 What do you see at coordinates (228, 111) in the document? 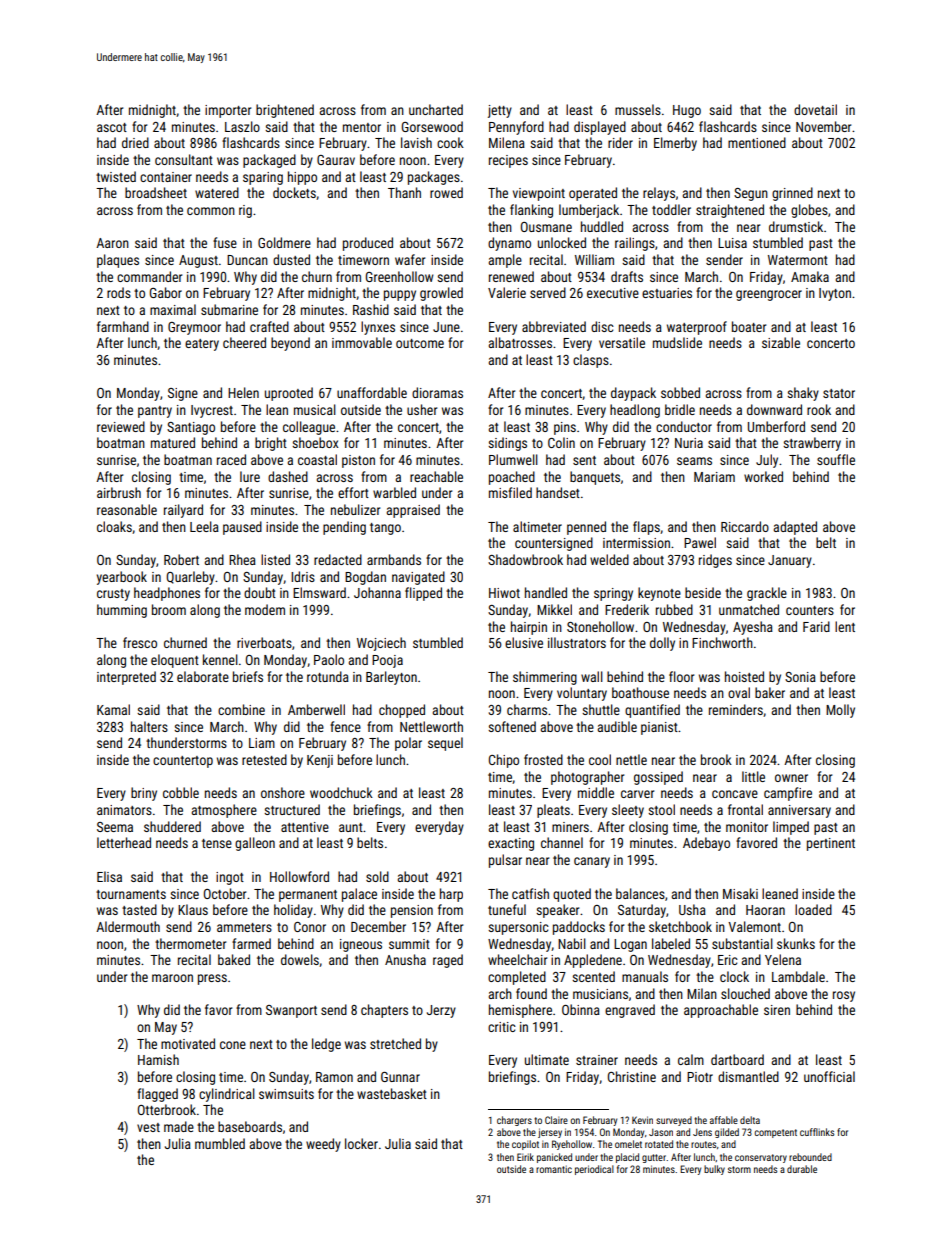
I see `importer` at bounding box center [228, 111].
